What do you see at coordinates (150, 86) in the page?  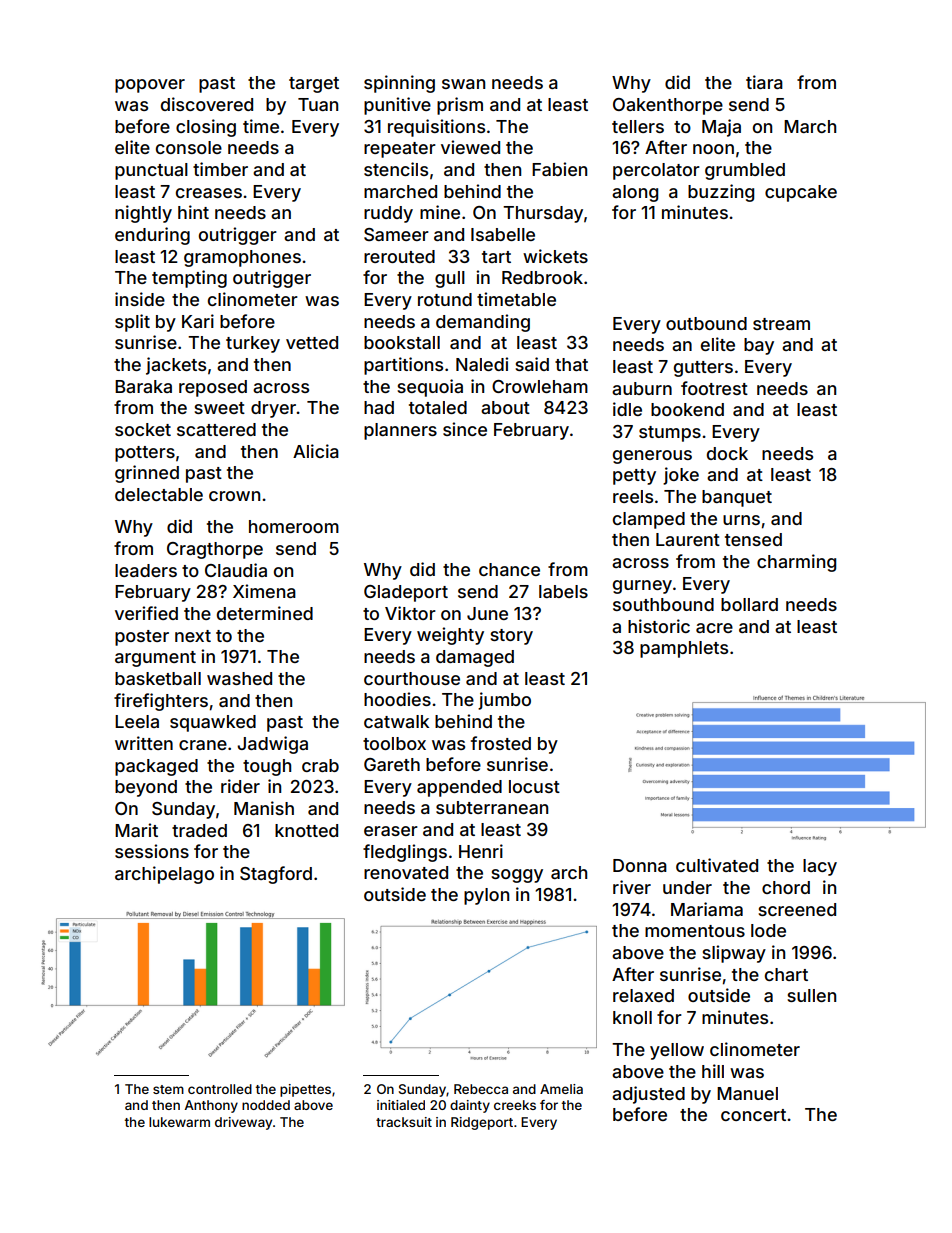 I see `popover` at bounding box center [150, 86].
